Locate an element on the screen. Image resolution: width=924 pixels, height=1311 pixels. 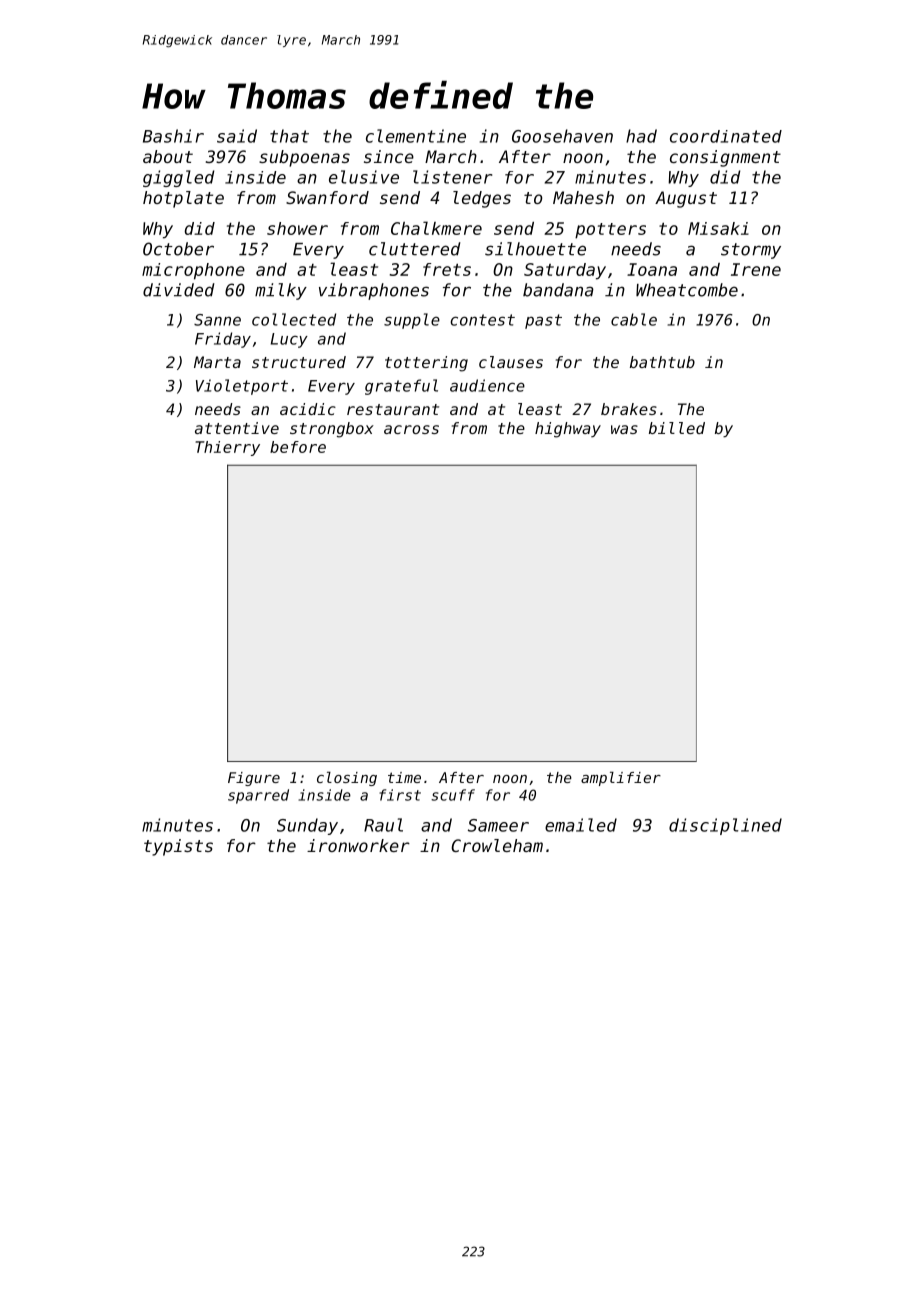
Goosehaven is located at coordinates (562, 136).
